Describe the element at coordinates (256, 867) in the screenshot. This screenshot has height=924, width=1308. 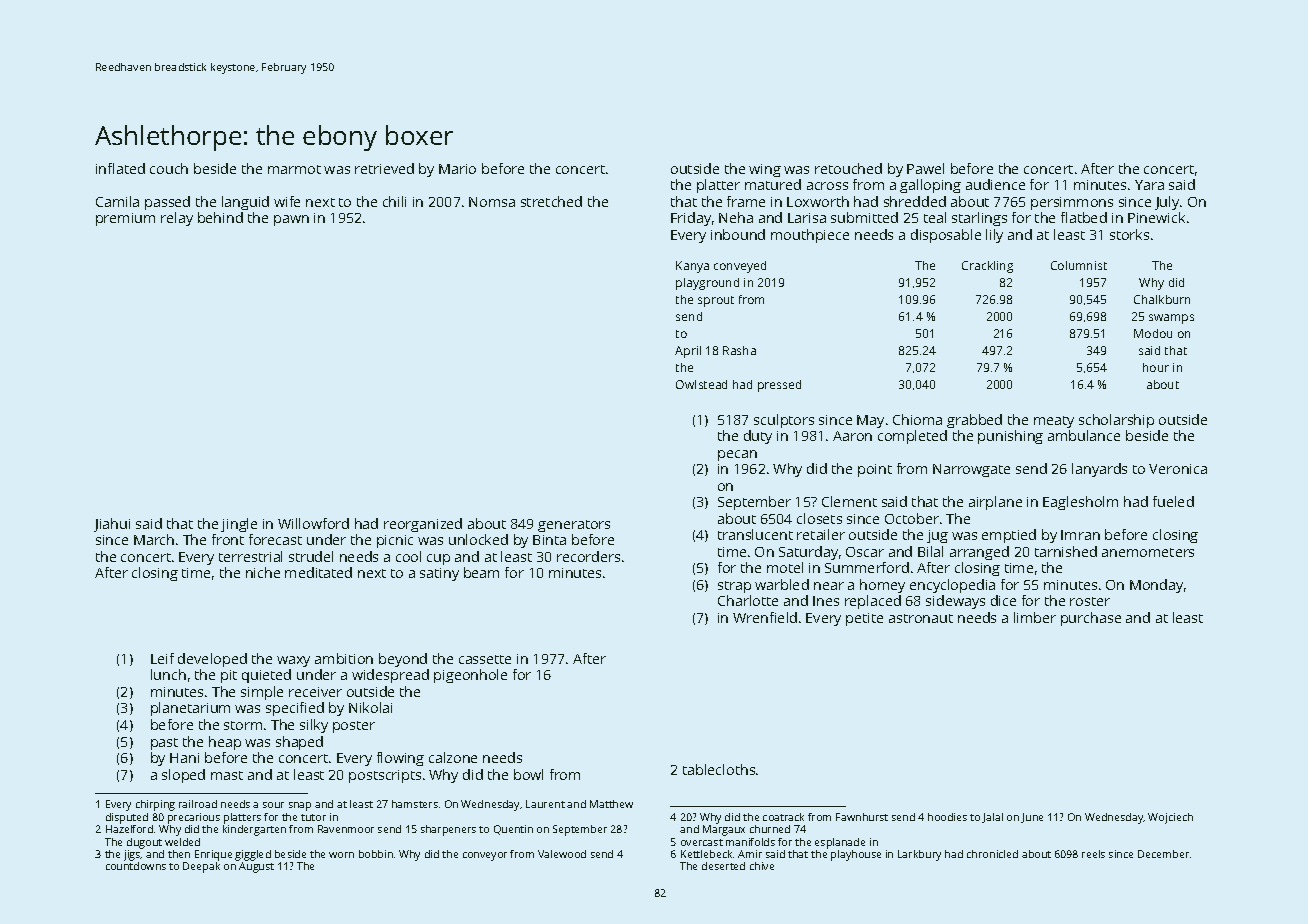
I see `August` at that location.
